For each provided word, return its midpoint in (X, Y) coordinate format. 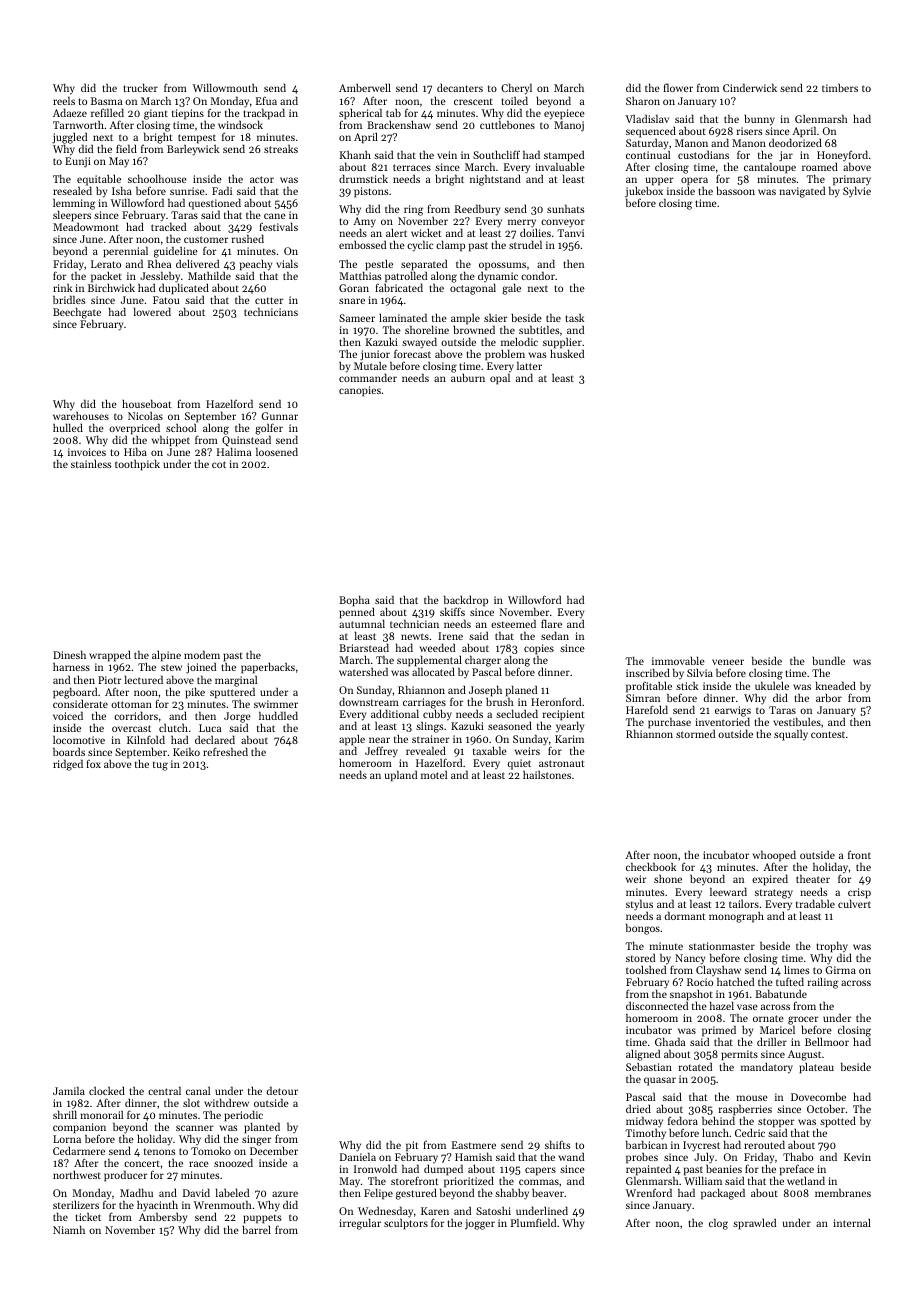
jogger (480, 1224)
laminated (403, 317)
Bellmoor (827, 1041)
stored (640, 958)
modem (202, 654)
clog (718, 1224)
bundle (828, 660)
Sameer (357, 318)
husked (567, 354)
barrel (256, 1229)
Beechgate (77, 313)
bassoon (735, 190)
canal (198, 1091)
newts (415, 636)
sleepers (72, 216)
